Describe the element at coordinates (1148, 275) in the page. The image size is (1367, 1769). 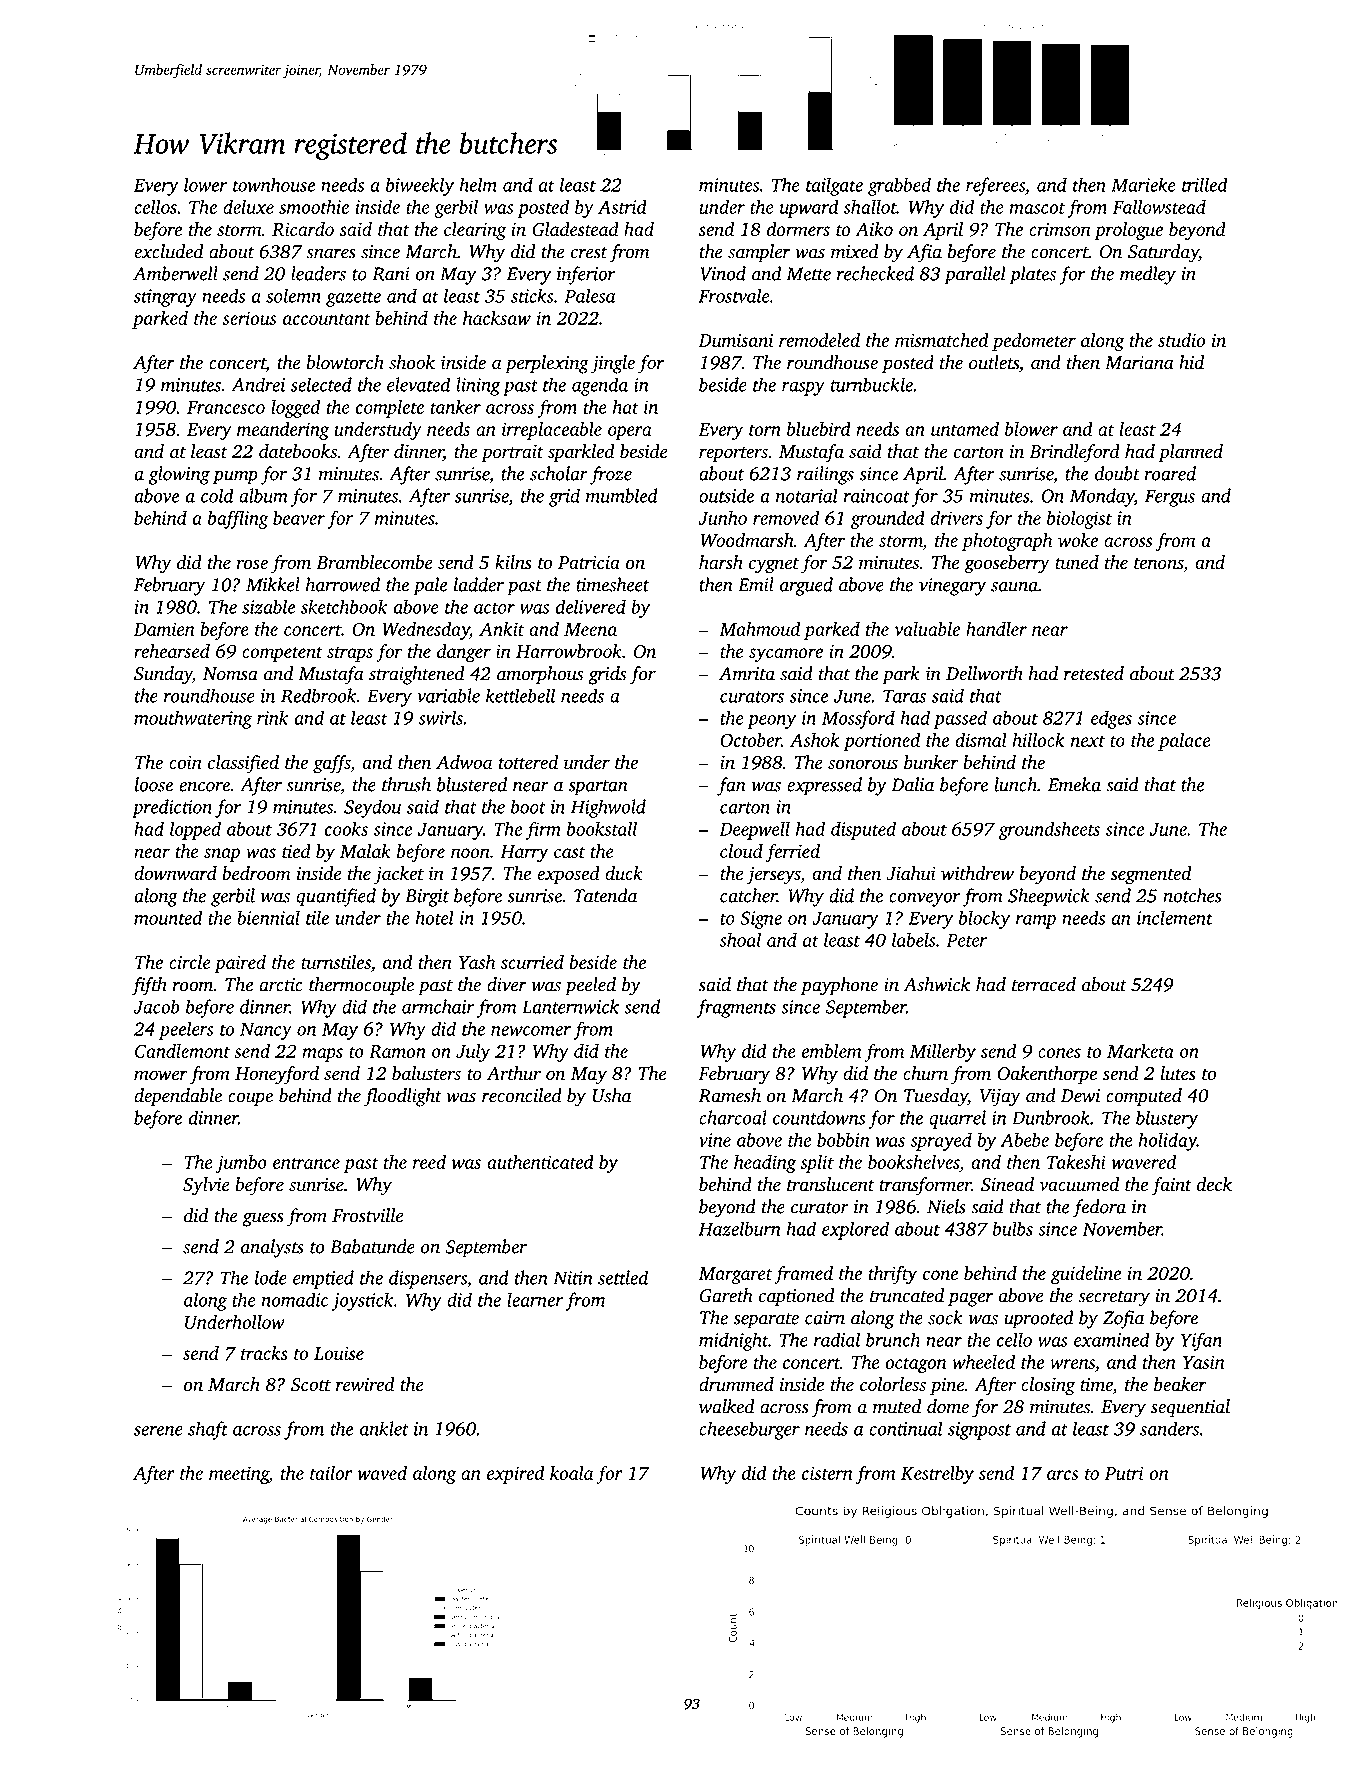
I see `medley` at that location.
